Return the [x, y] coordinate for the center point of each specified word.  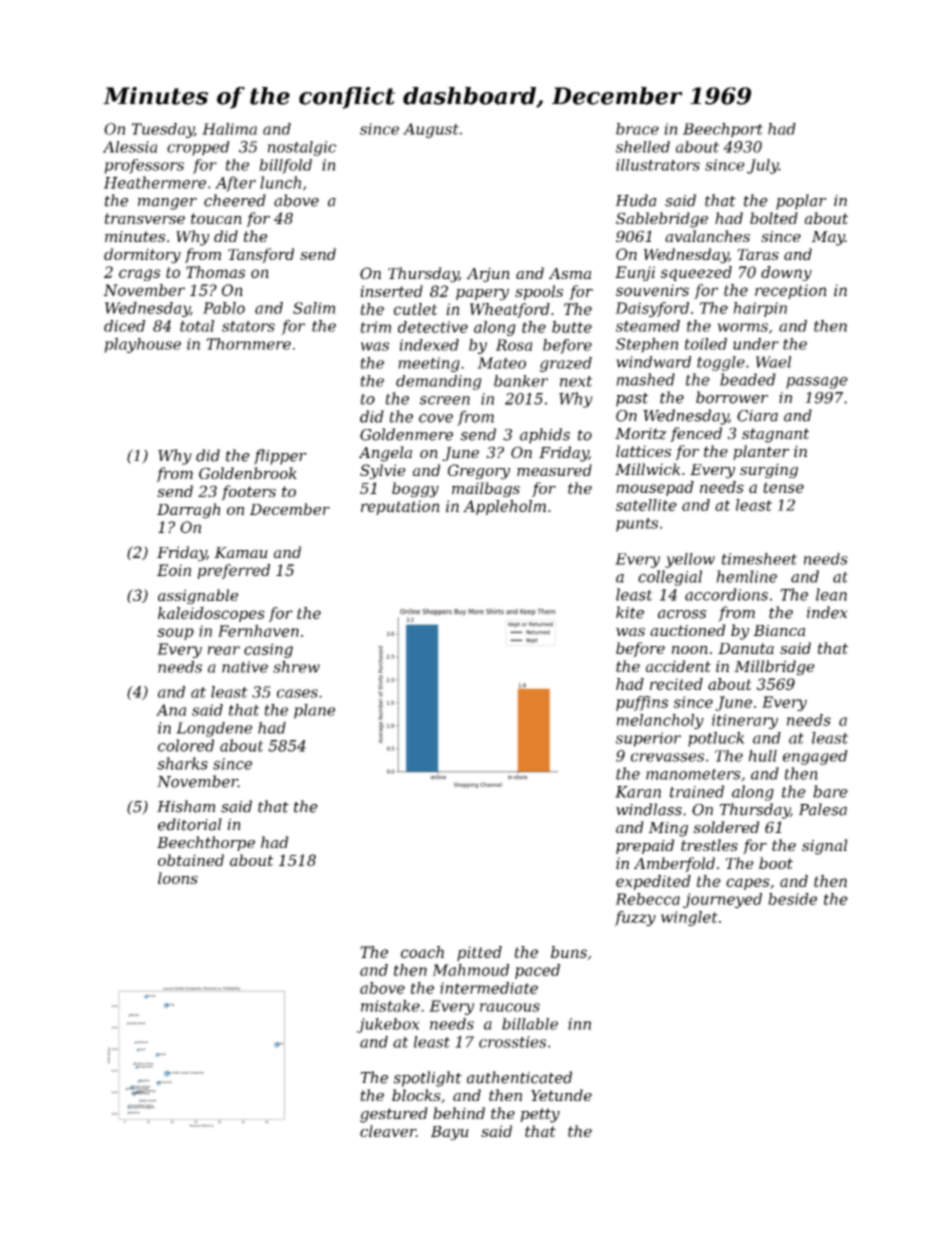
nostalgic [302, 148]
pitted [479, 953]
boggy [415, 490]
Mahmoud [470, 970]
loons [178, 878]
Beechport [723, 130]
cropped [198, 148]
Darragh [188, 511]
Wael [773, 362]
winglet [689, 918]
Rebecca [647, 899]
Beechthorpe [206, 843]
